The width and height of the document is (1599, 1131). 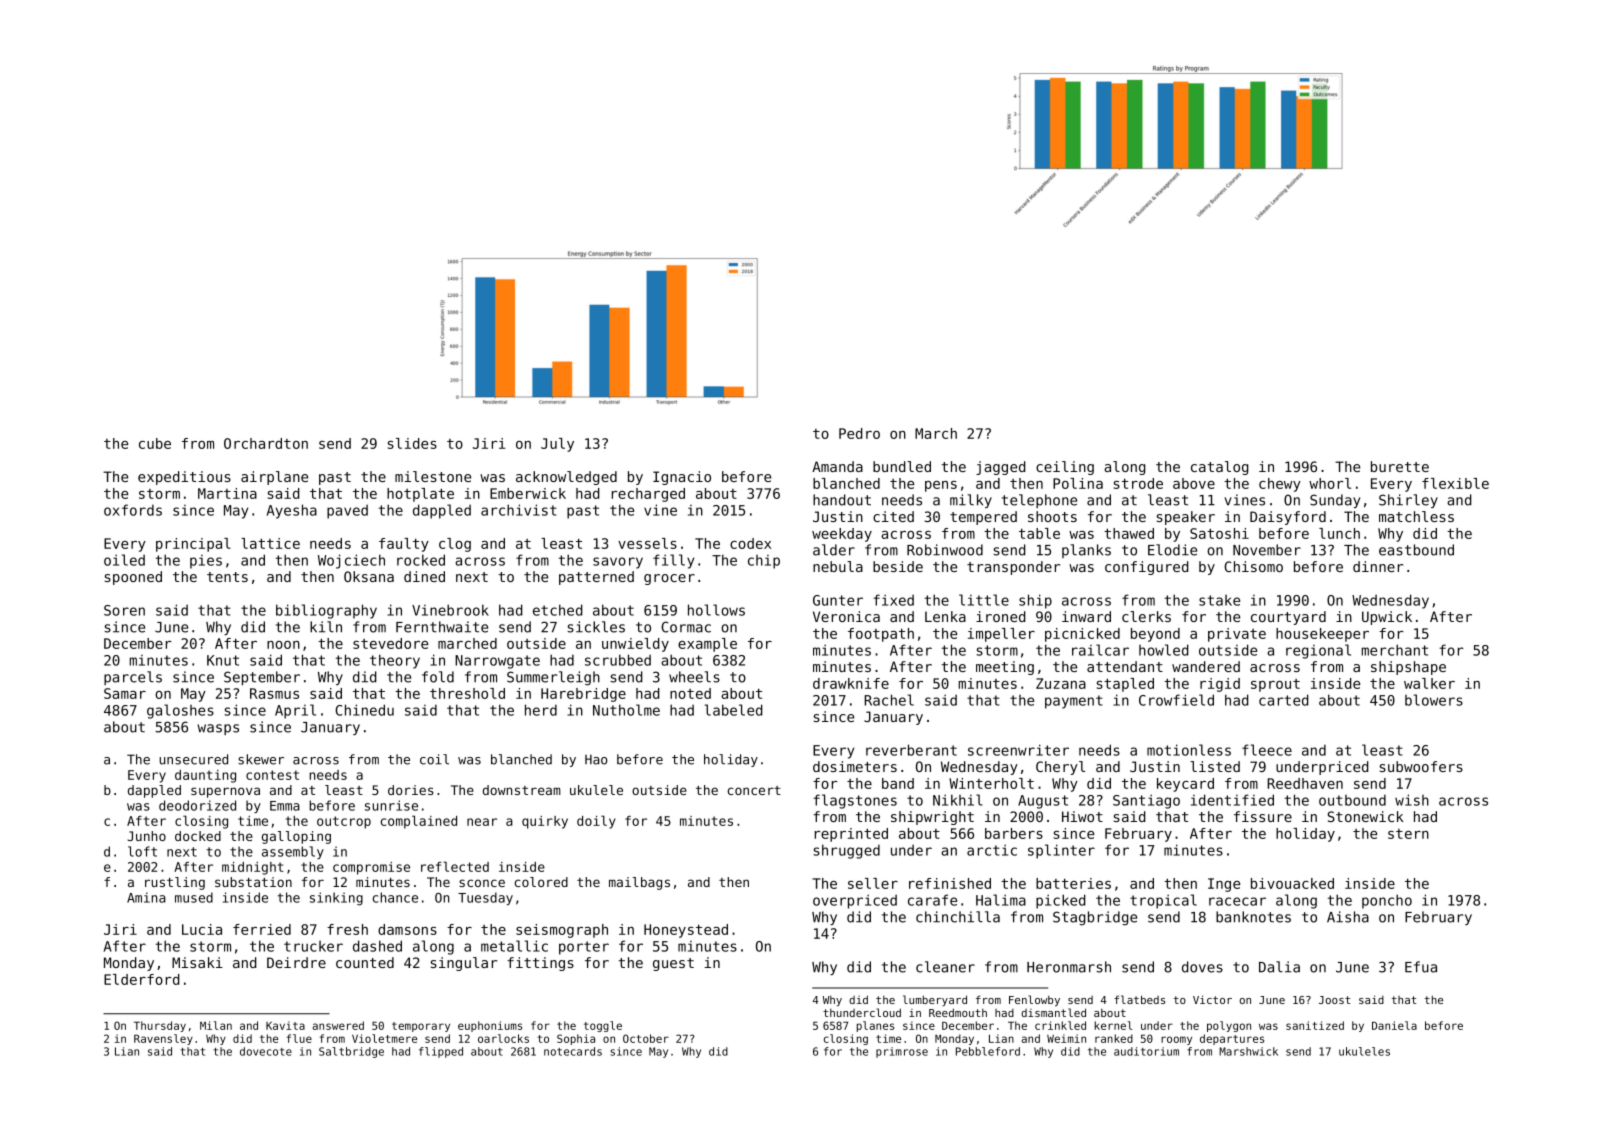 What do you see at coordinates (1412, 800) in the document?
I see `wish` at bounding box center [1412, 800].
